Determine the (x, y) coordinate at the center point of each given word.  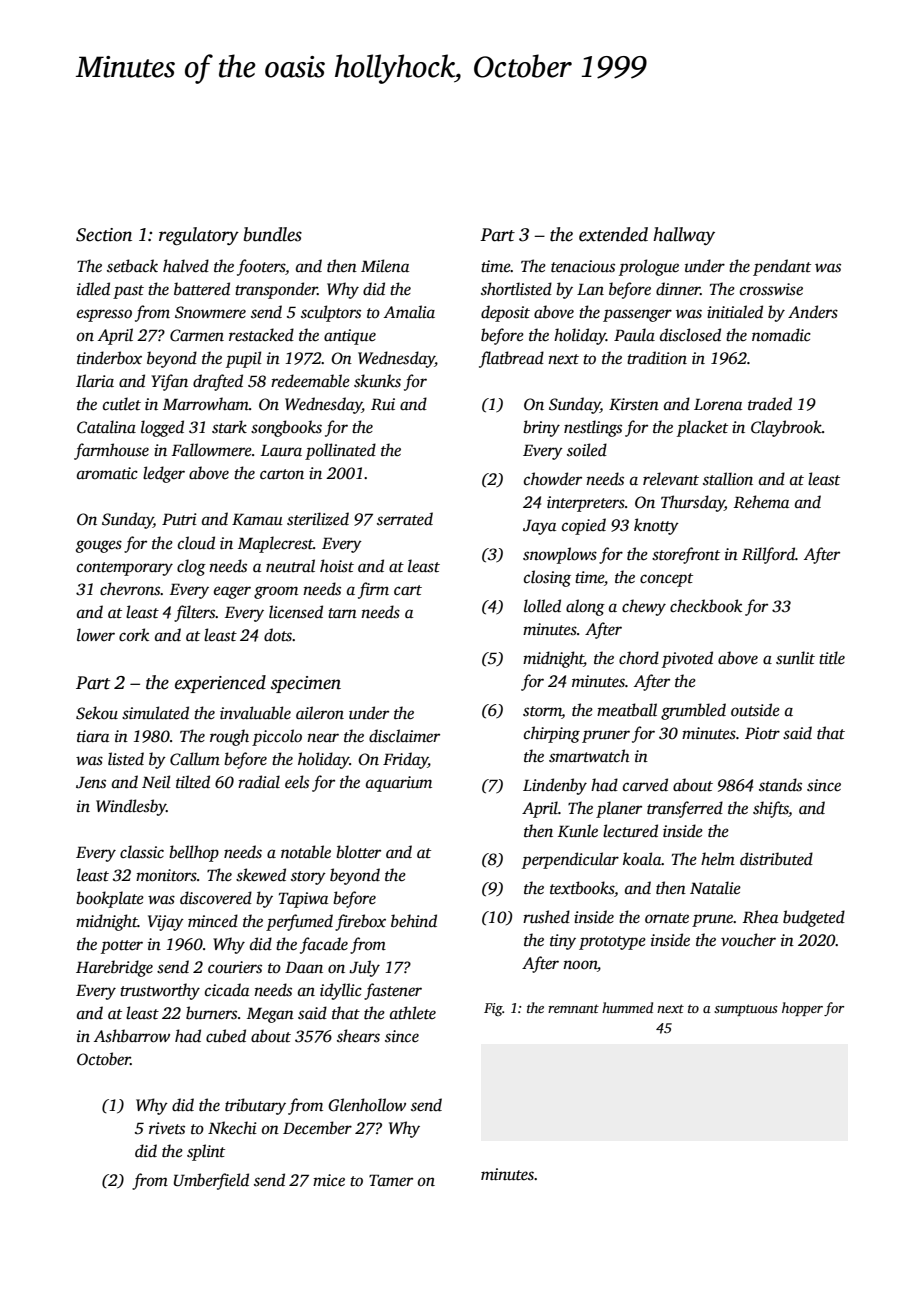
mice (329, 1180)
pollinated (340, 451)
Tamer (391, 1180)
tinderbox (109, 358)
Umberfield (211, 1181)
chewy (644, 607)
